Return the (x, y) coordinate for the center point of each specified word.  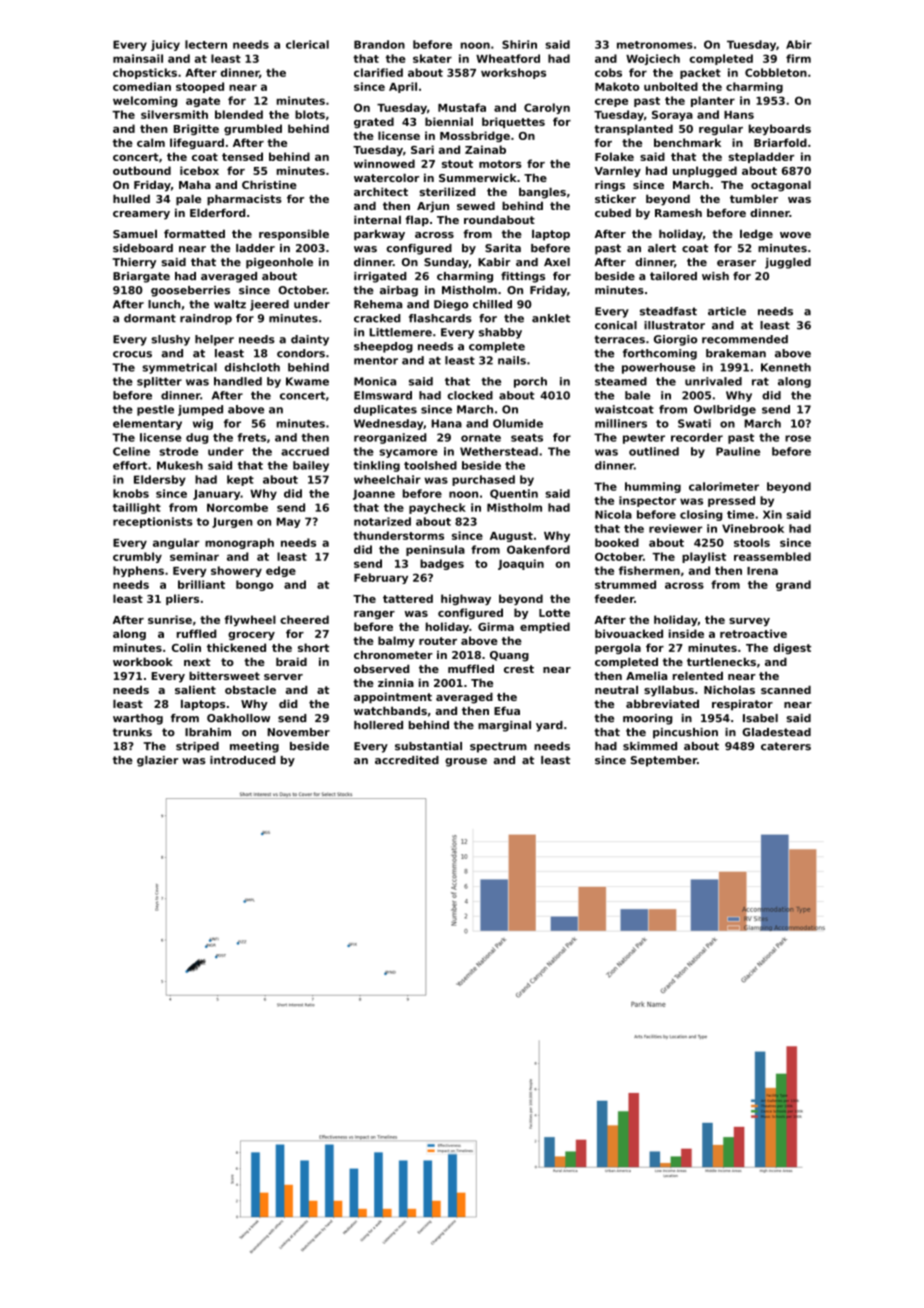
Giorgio (675, 340)
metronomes (655, 45)
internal (377, 219)
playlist (704, 557)
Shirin (519, 44)
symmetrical (179, 368)
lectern (206, 44)
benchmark (687, 142)
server (283, 677)
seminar (194, 556)
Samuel (135, 233)
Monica (375, 381)
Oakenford (538, 549)
